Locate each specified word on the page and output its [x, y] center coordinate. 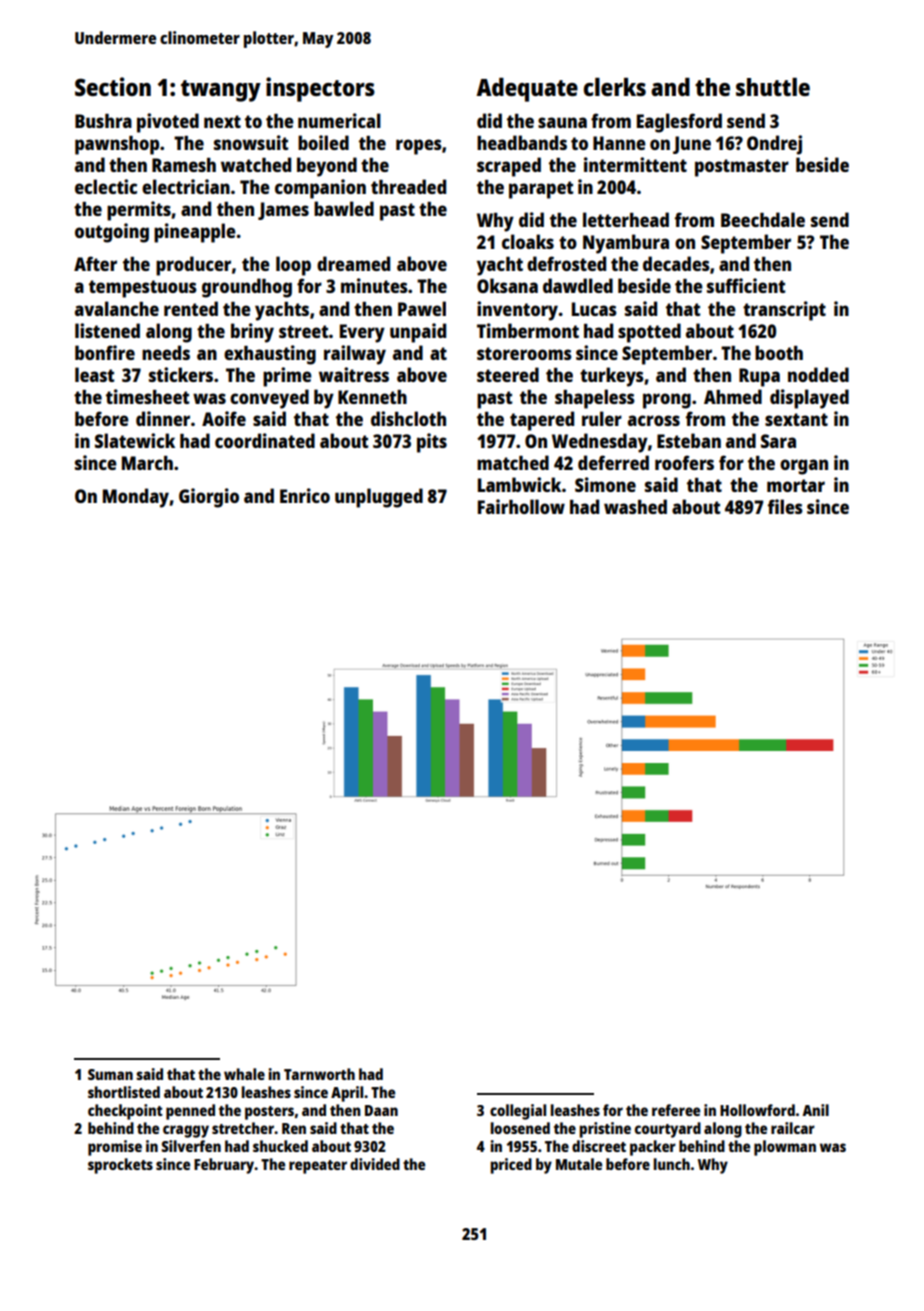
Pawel [422, 308]
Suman [110, 1074]
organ [804, 467]
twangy [221, 91]
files [785, 506]
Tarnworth [319, 1074]
